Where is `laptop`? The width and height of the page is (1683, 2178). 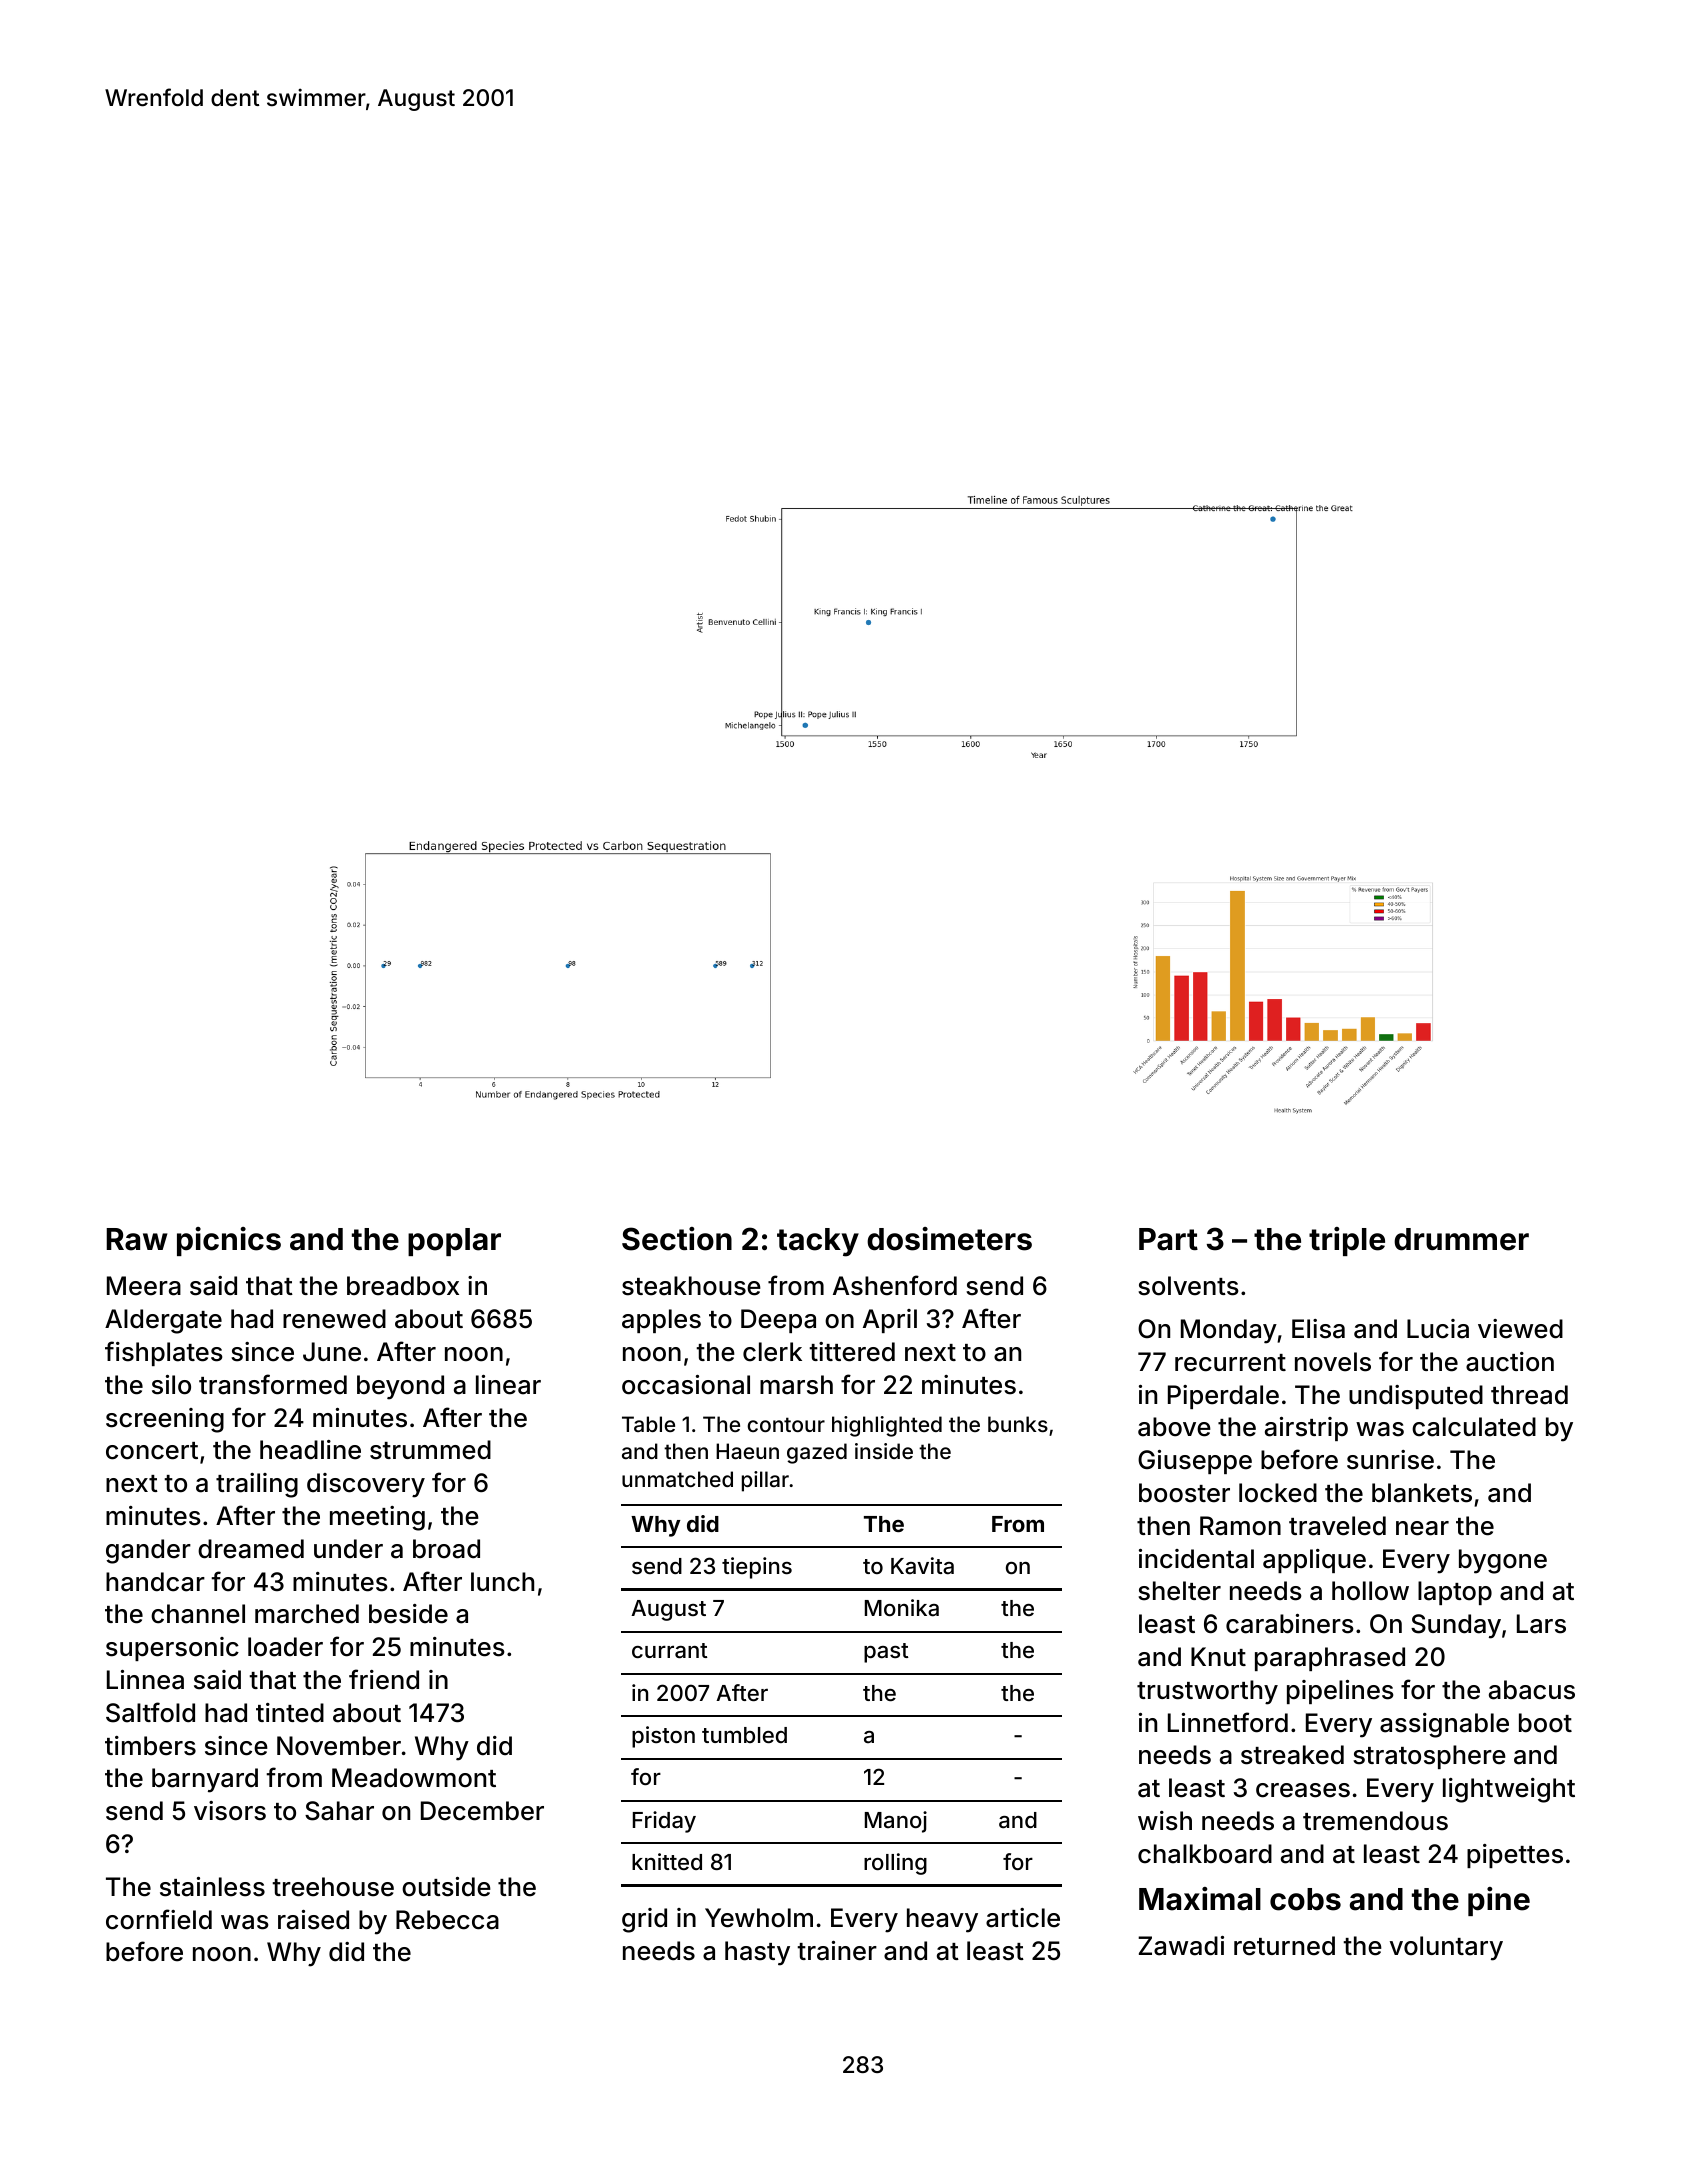 laptop is located at coordinates (1455, 1593).
